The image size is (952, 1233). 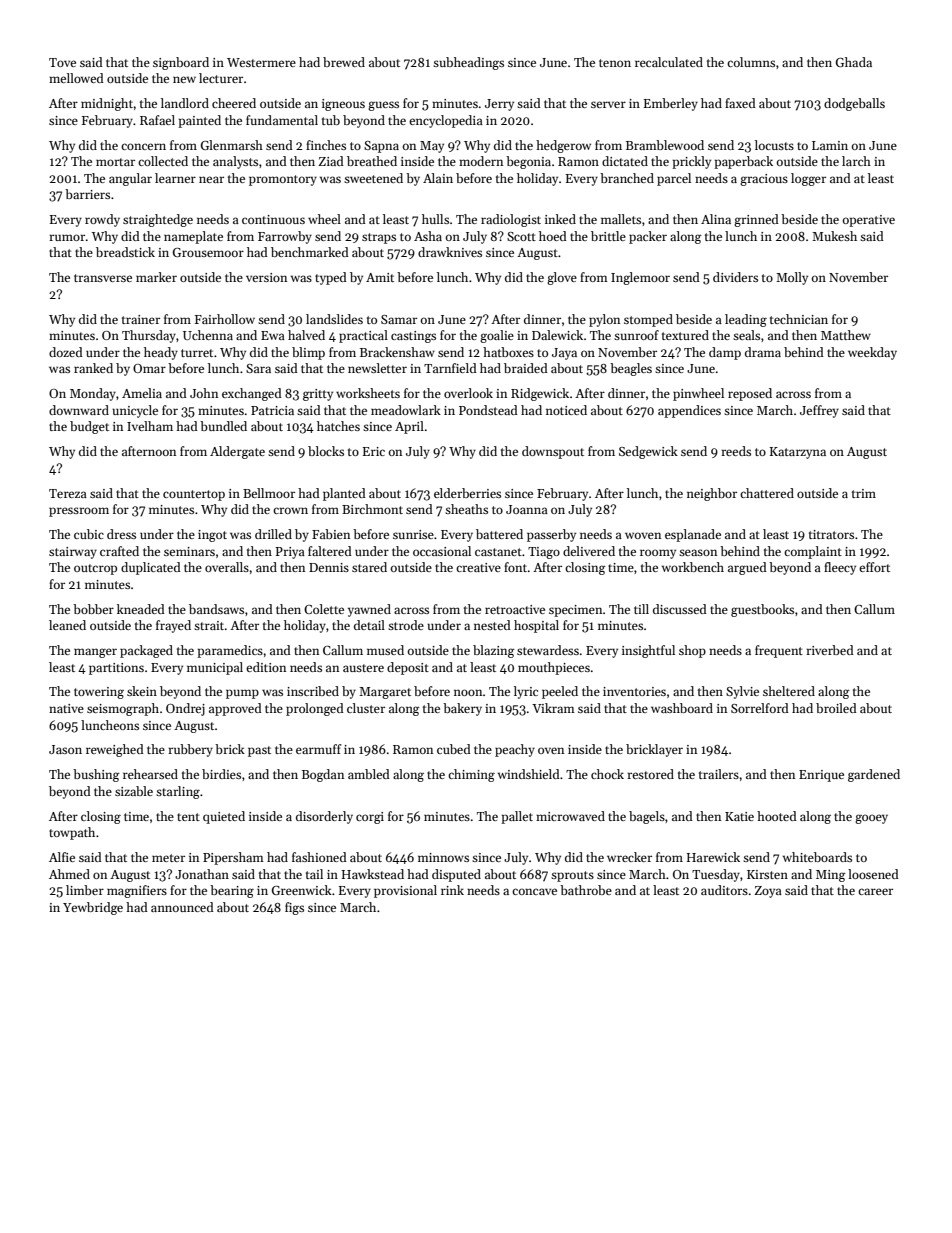 I want to click on dozed, so click(x=66, y=352).
